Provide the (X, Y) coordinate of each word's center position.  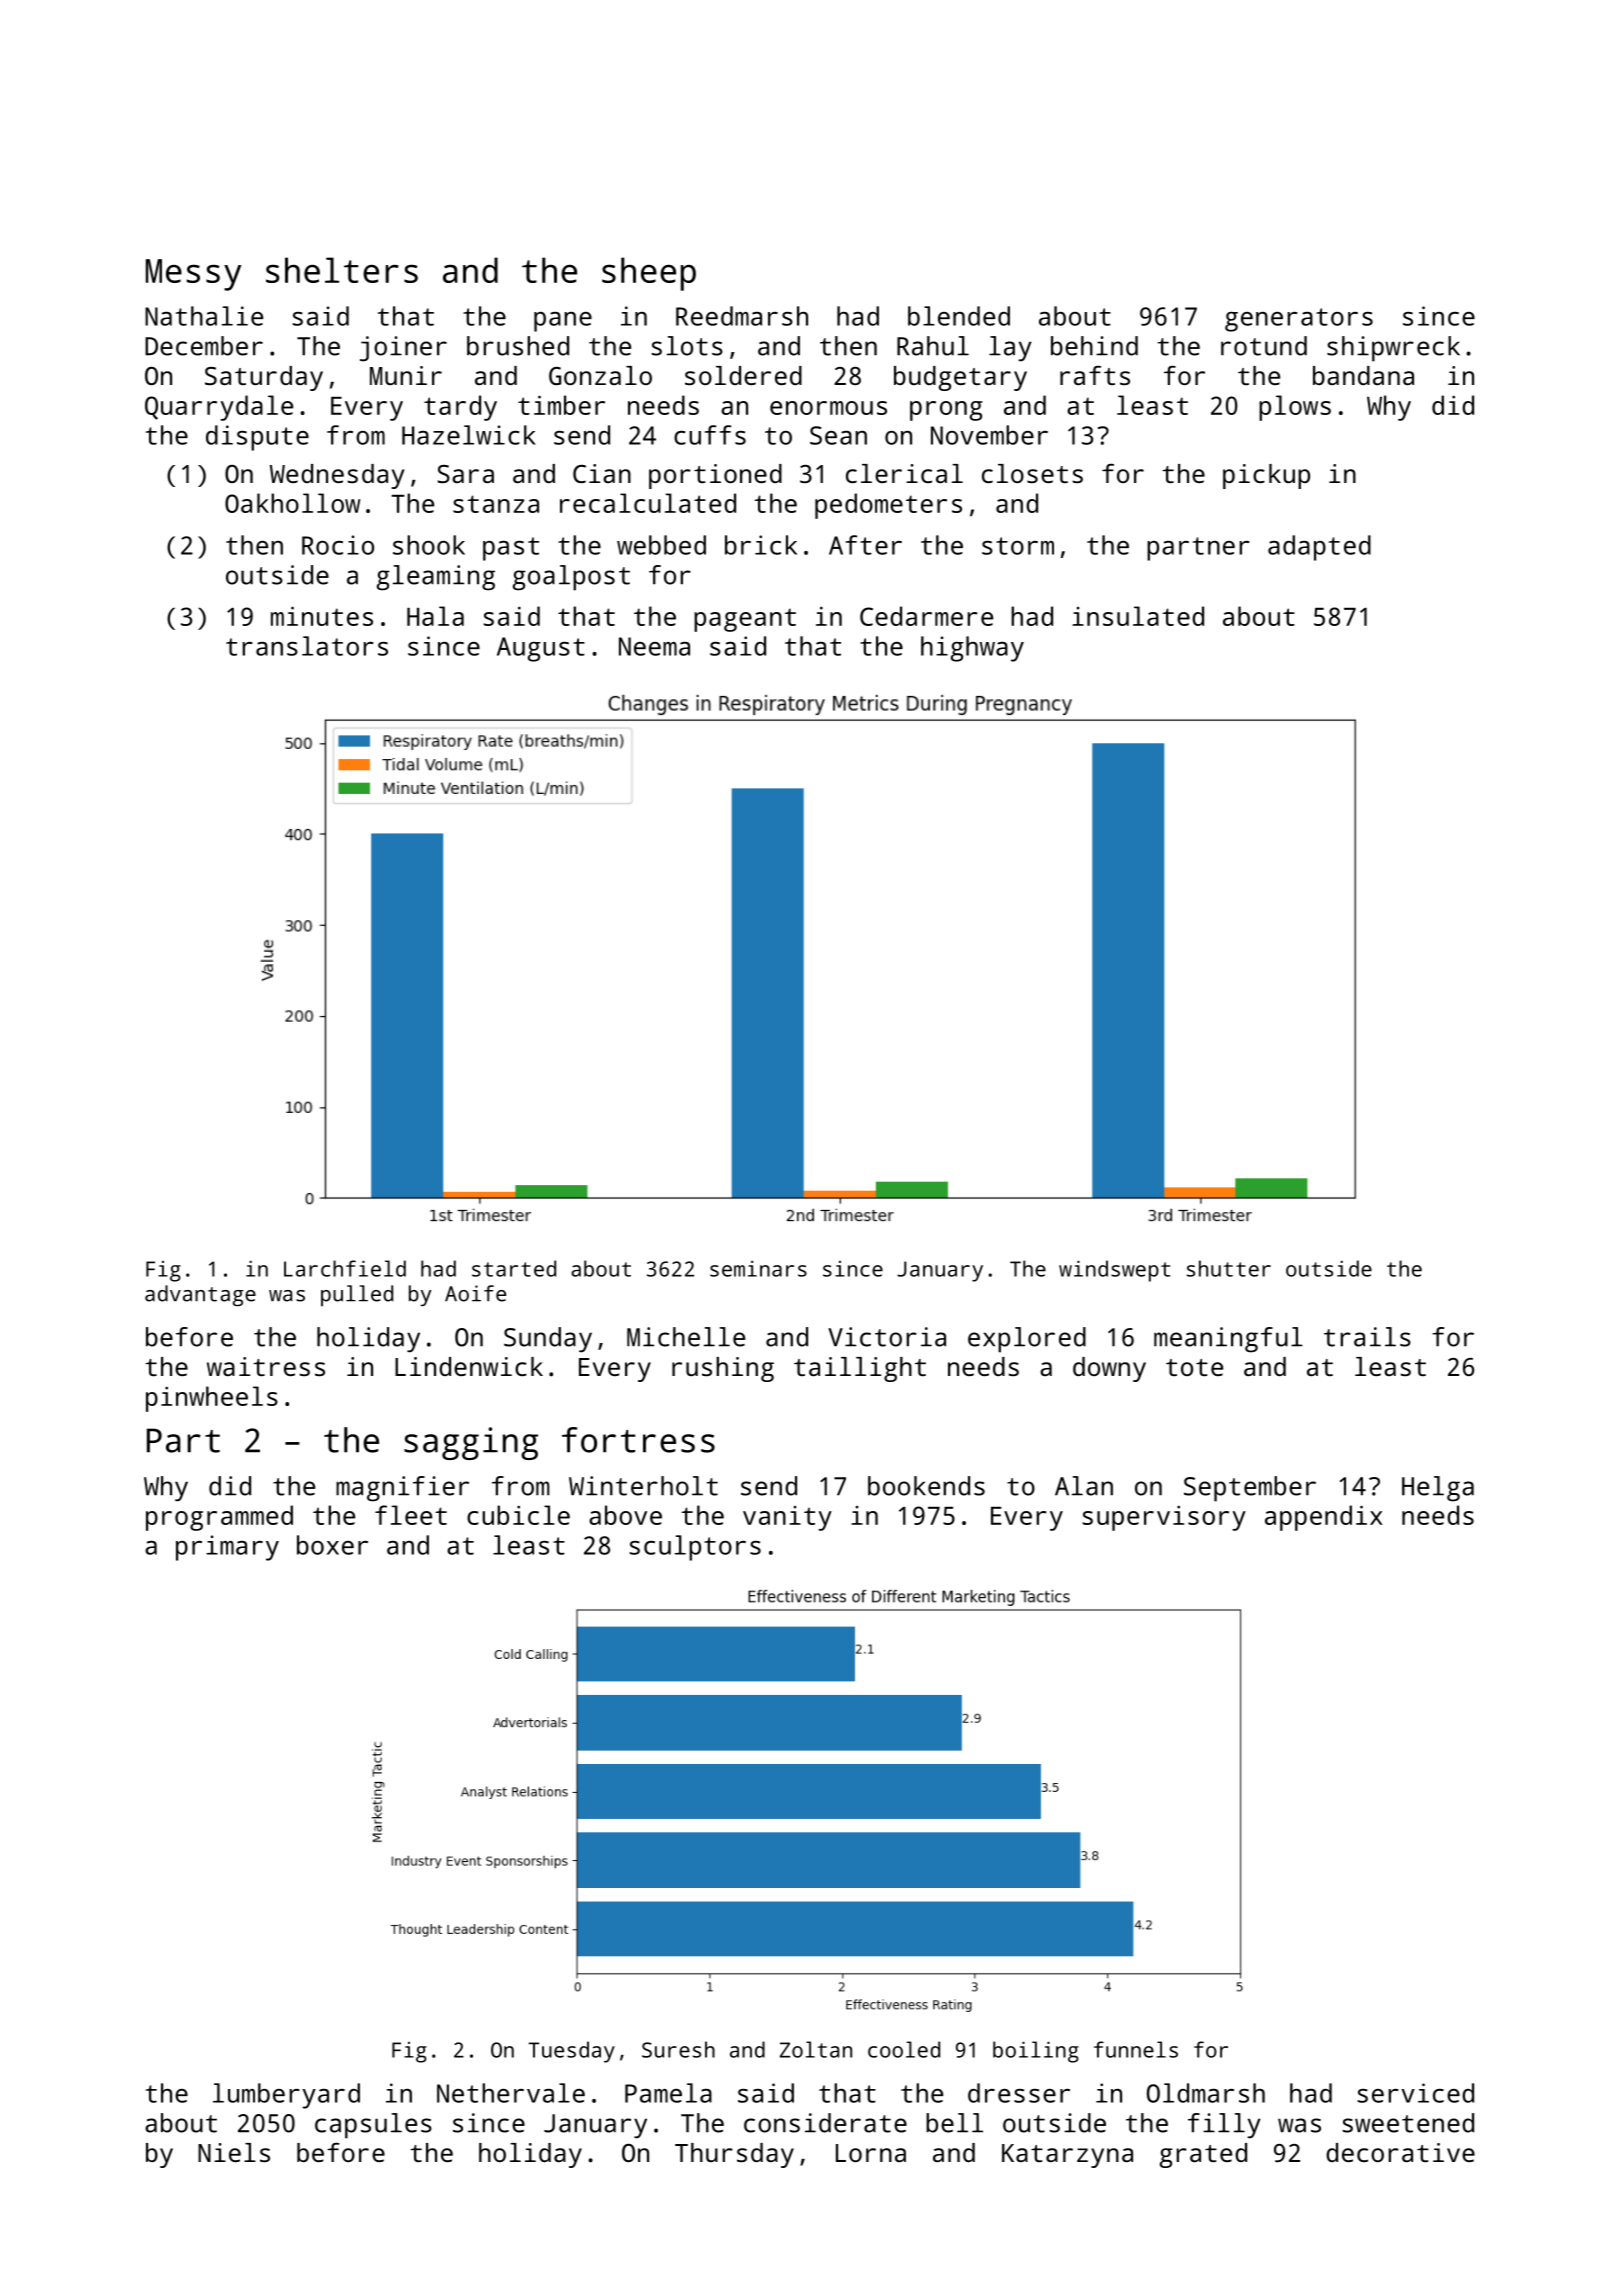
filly (1224, 2126)
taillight (860, 1369)
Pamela (668, 2093)
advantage (200, 1296)
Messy (193, 275)
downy (1109, 1369)
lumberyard (286, 2096)
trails (1367, 1337)
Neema (654, 646)
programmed (219, 1518)
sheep (649, 274)
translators (307, 646)
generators (1299, 320)
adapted (1319, 548)
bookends (926, 1486)
